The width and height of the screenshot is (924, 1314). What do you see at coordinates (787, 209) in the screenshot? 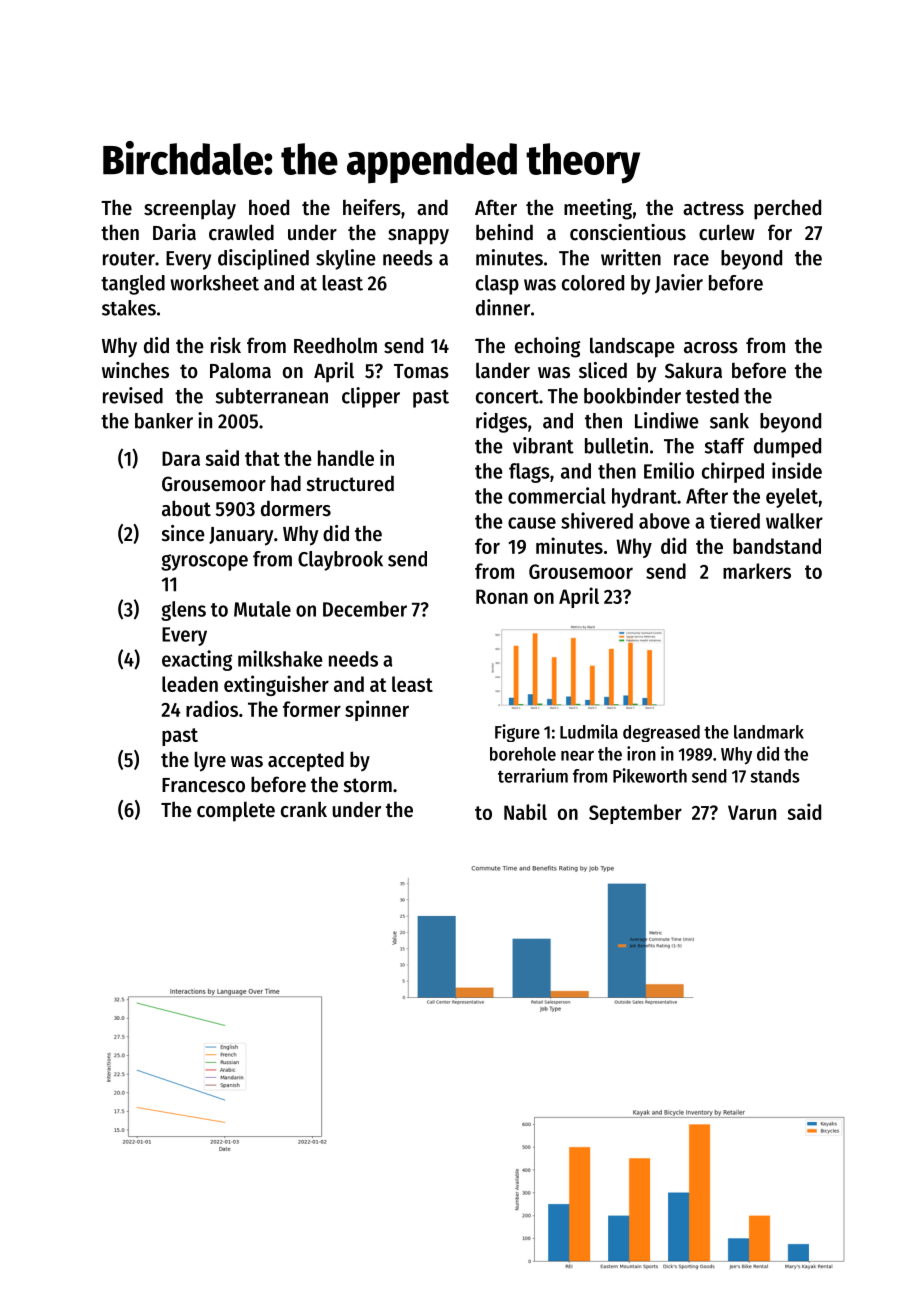
I see `perched` at bounding box center [787, 209].
